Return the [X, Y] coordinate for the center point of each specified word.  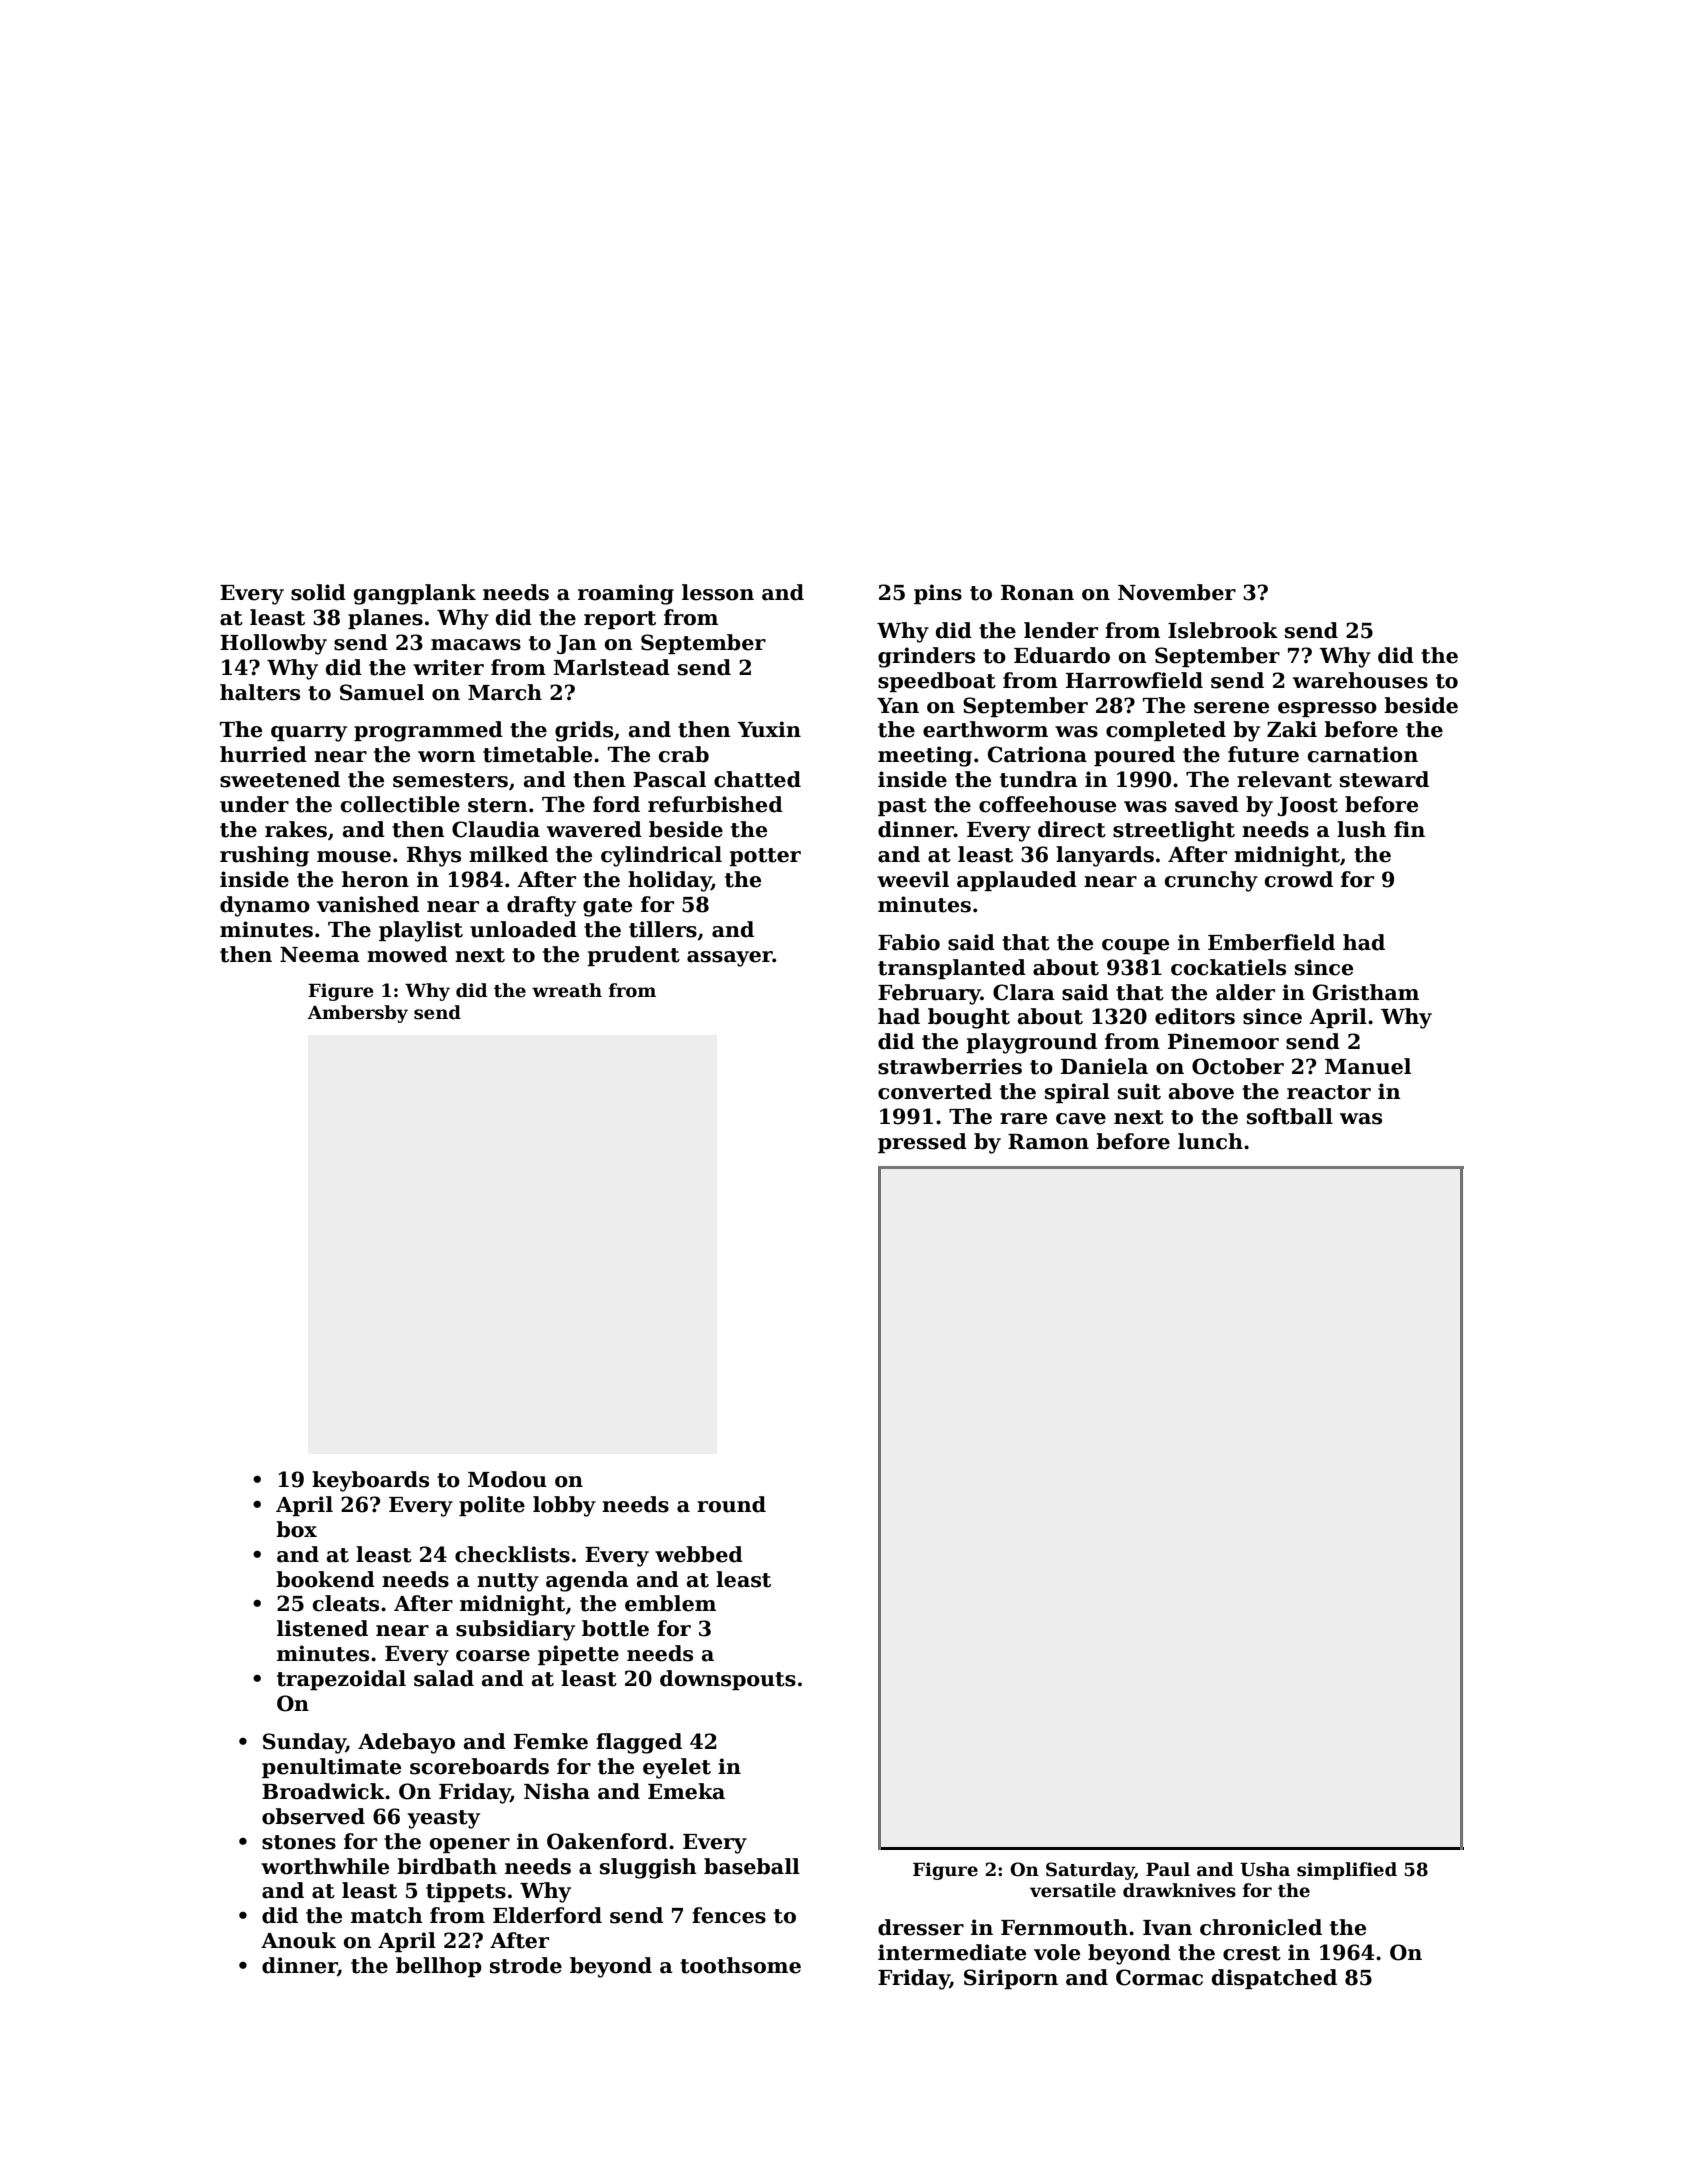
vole [1057, 1952]
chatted [757, 779]
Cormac [1159, 1977]
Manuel [1368, 1066]
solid [318, 592]
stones [299, 1842]
